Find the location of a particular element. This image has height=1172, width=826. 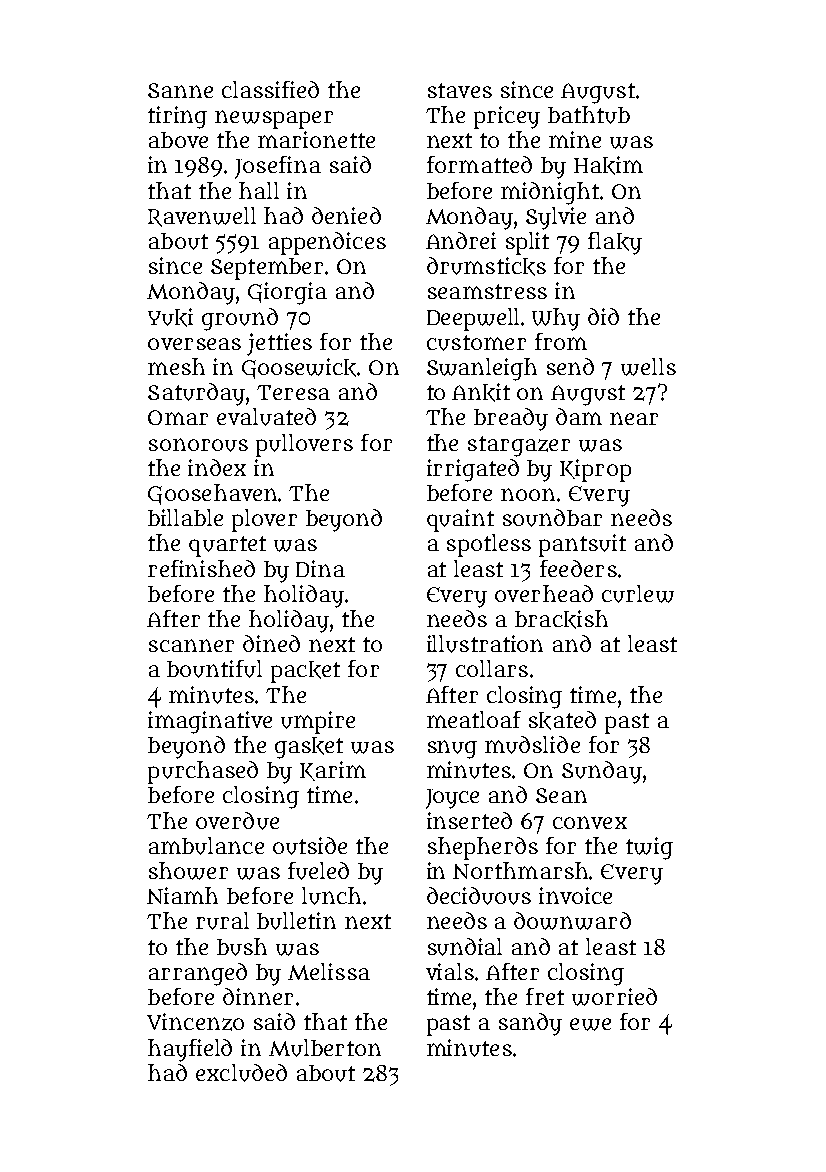

Goosewick is located at coordinates (300, 368).
